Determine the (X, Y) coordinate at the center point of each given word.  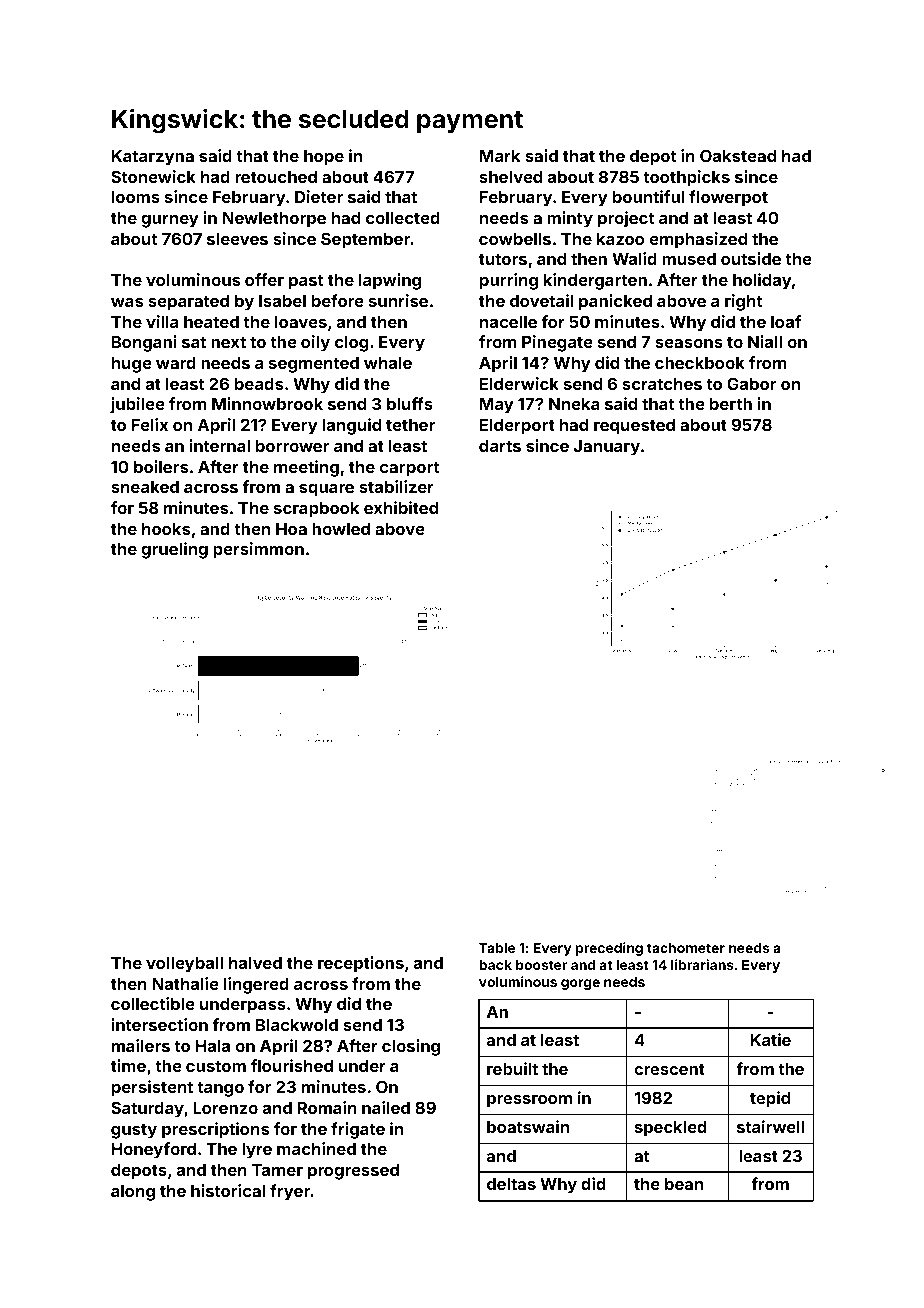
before (338, 300)
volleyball (184, 965)
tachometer (686, 948)
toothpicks (686, 178)
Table (497, 948)
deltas (511, 1184)
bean (684, 1184)
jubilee (137, 405)
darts (500, 446)
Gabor (751, 383)
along (133, 1193)
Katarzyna (153, 158)
